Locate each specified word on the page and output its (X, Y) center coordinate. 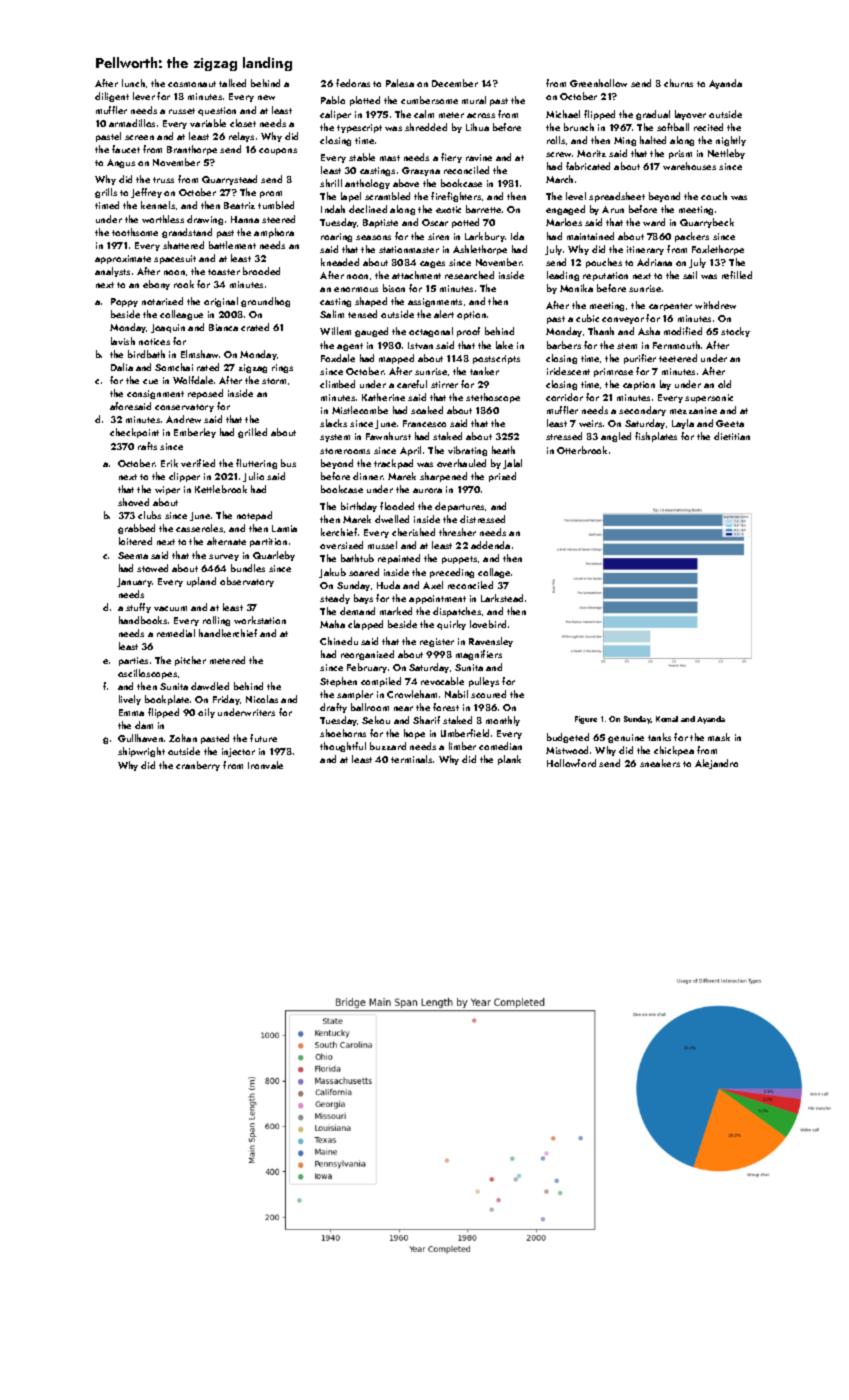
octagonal (431, 332)
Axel (433, 585)
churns (678, 83)
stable (362, 157)
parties (133, 661)
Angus (121, 163)
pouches (604, 263)
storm (274, 381)
